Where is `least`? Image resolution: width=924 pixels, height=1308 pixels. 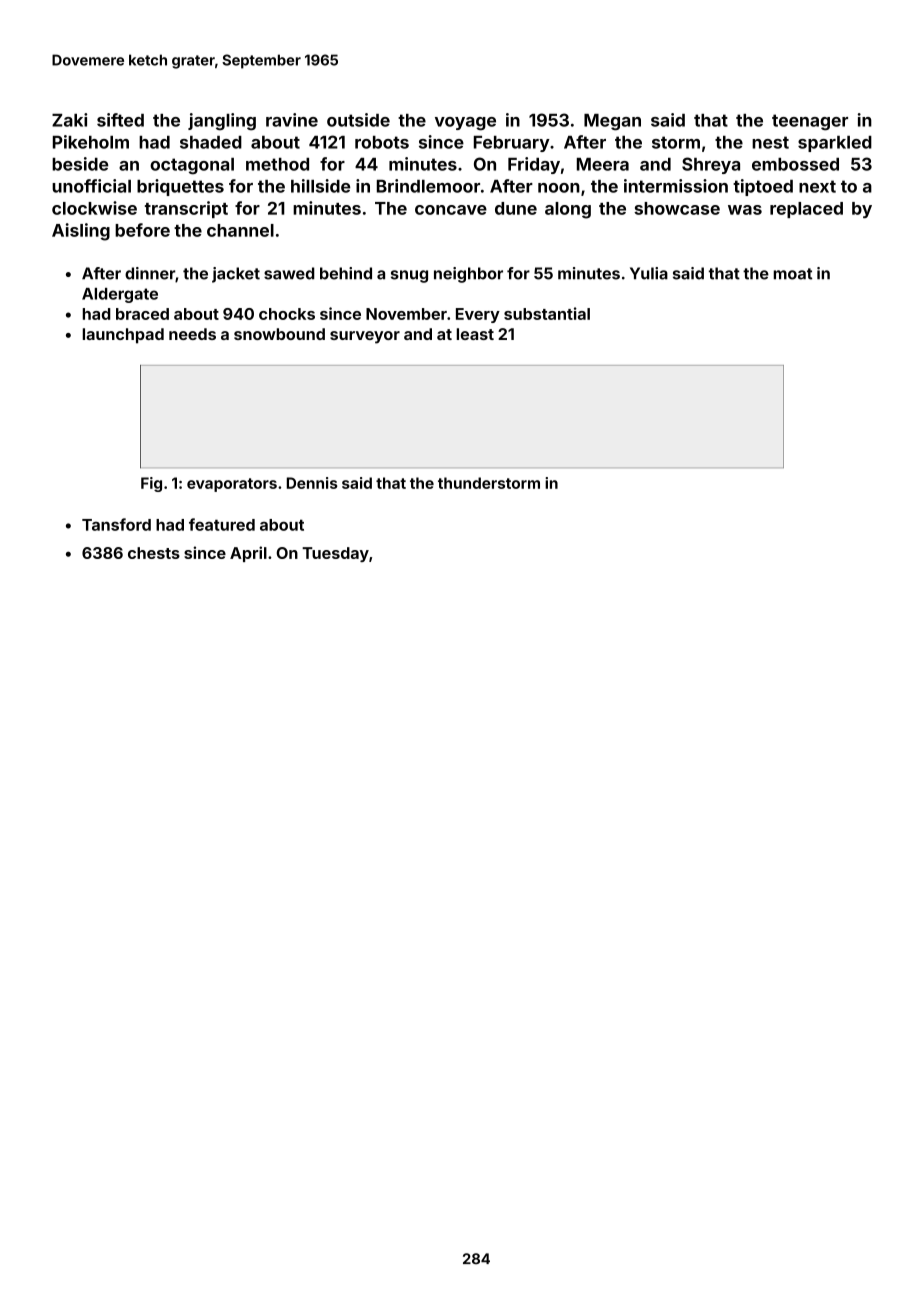
least is located at coordinates (475, 334).
